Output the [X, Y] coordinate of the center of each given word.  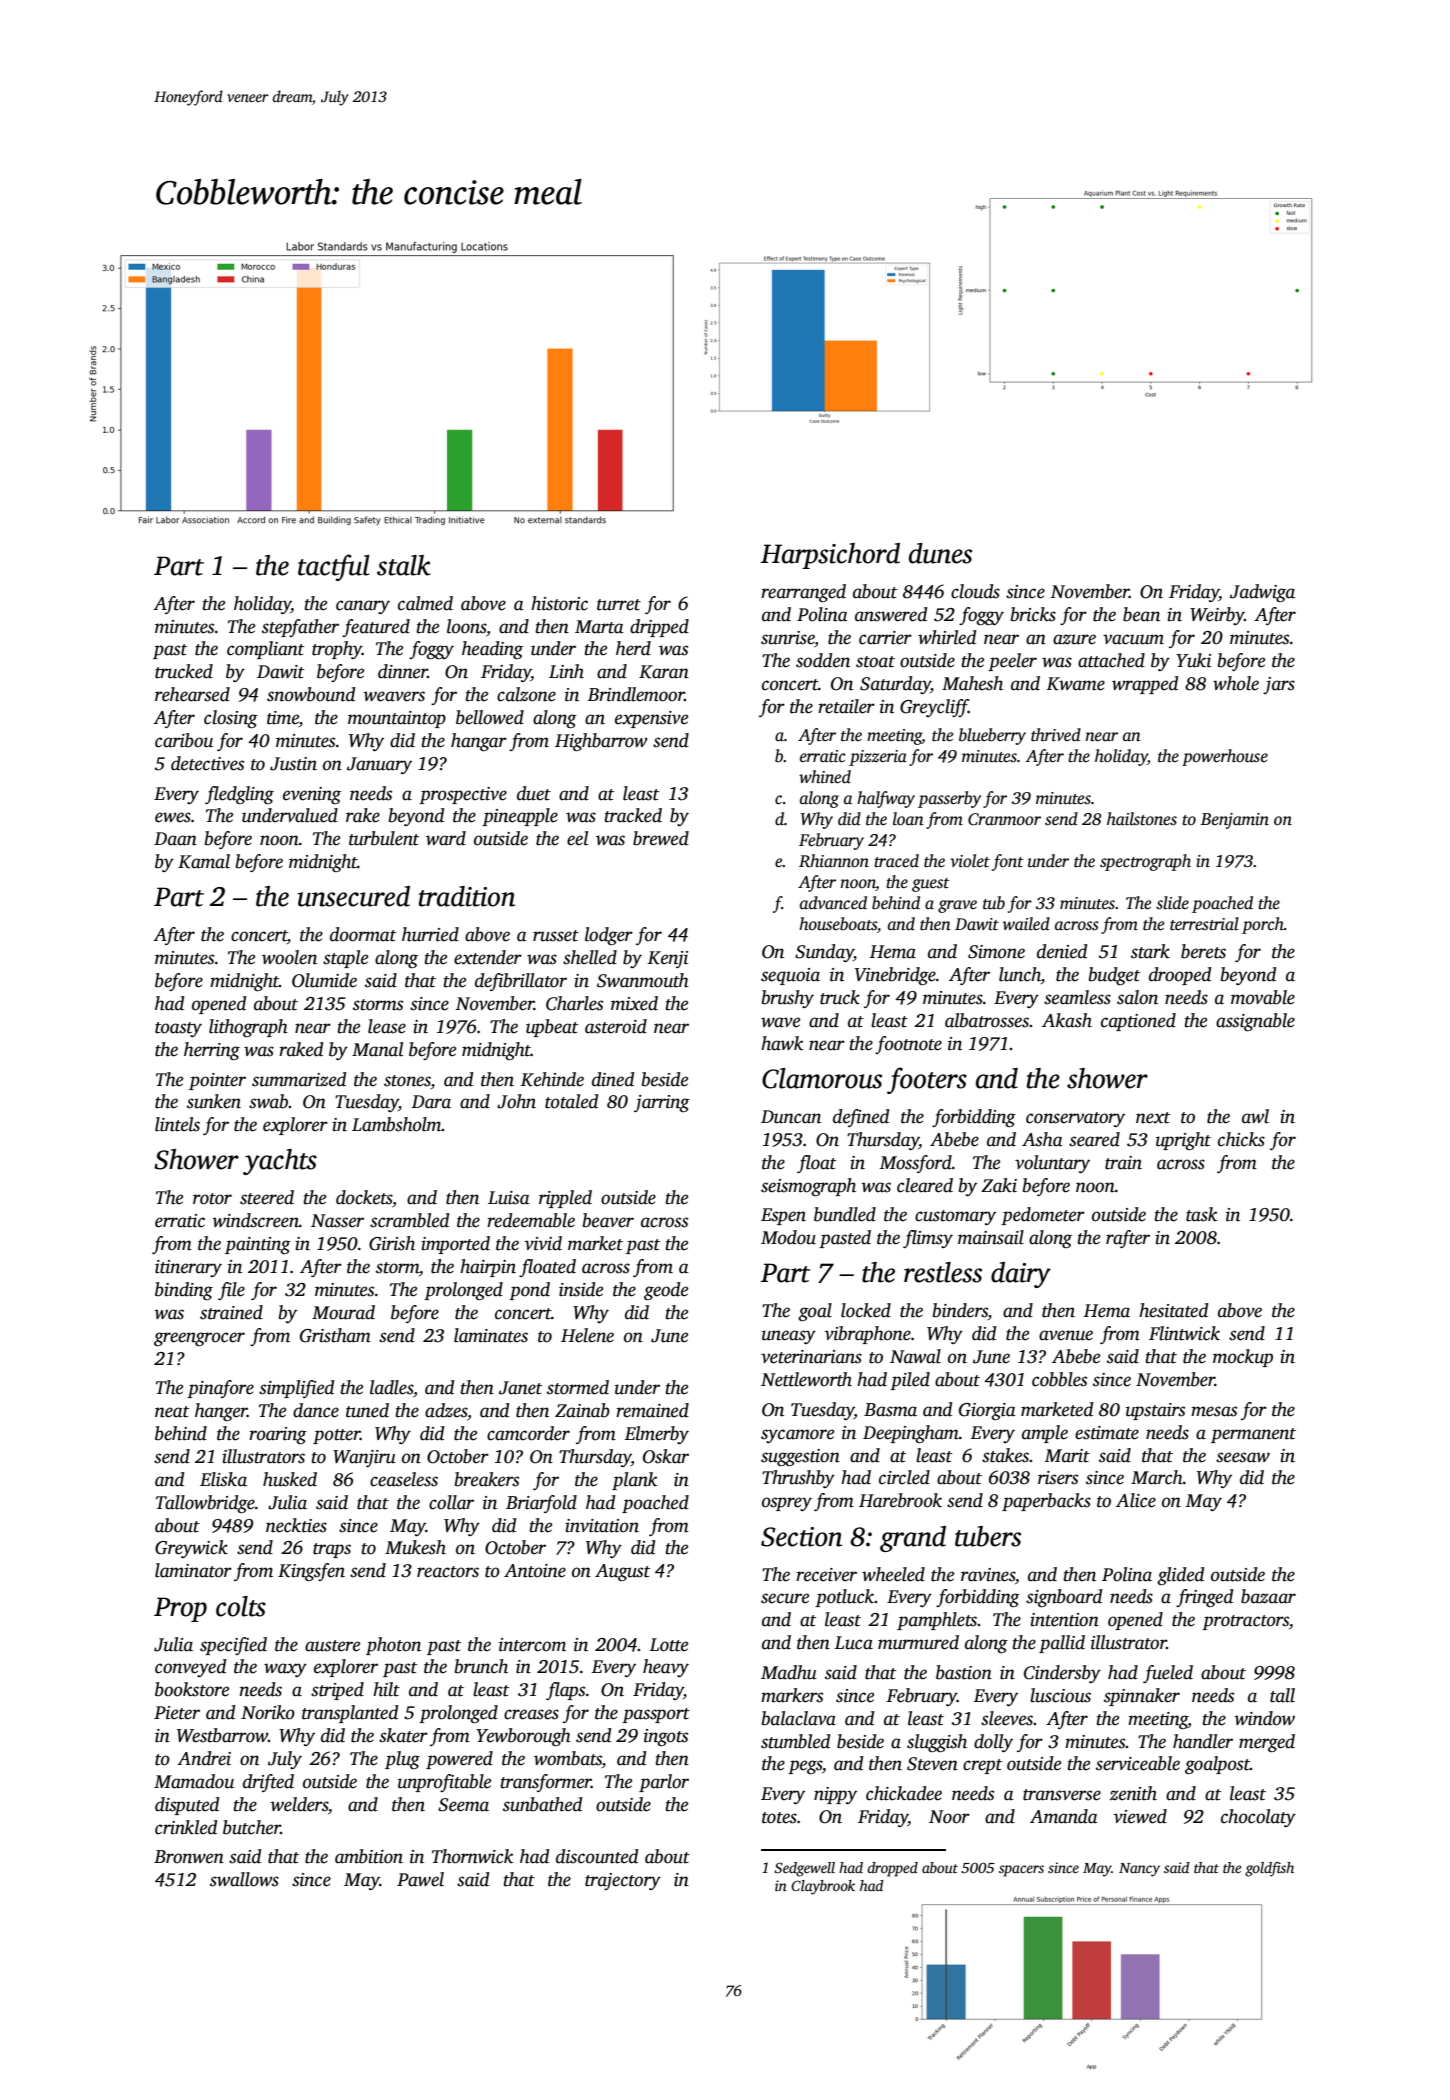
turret [619, 605]
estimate [1107, 1433]
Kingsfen [311, 1572]
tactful [334, 567]
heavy [666, 1668]
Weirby [1217, 616]
